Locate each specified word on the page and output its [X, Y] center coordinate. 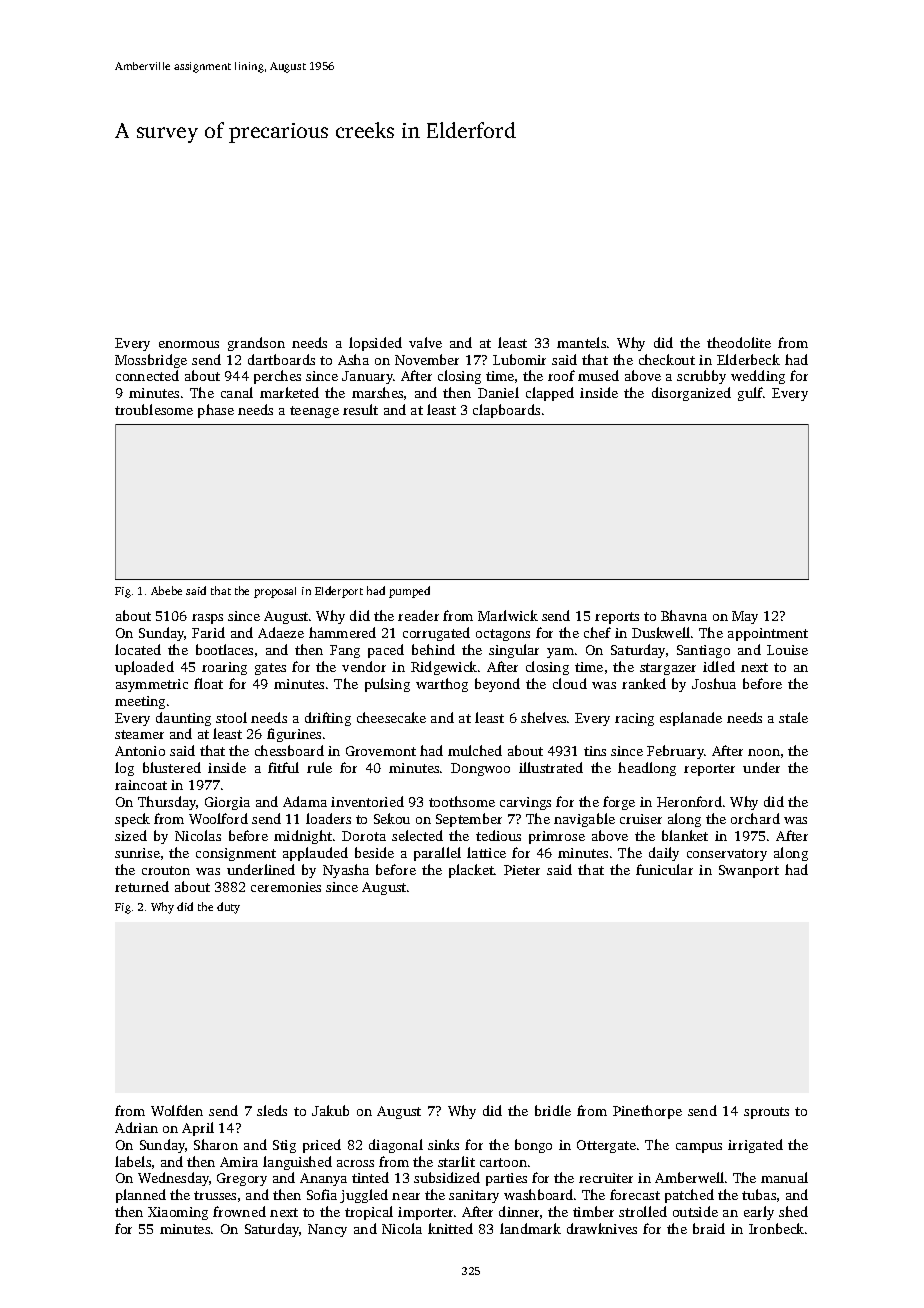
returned [142, 886]
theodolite [739, 342]
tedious [498, 835]
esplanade [691, 719]
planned [141, 1196]
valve [425, 342]
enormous [189, 344]
